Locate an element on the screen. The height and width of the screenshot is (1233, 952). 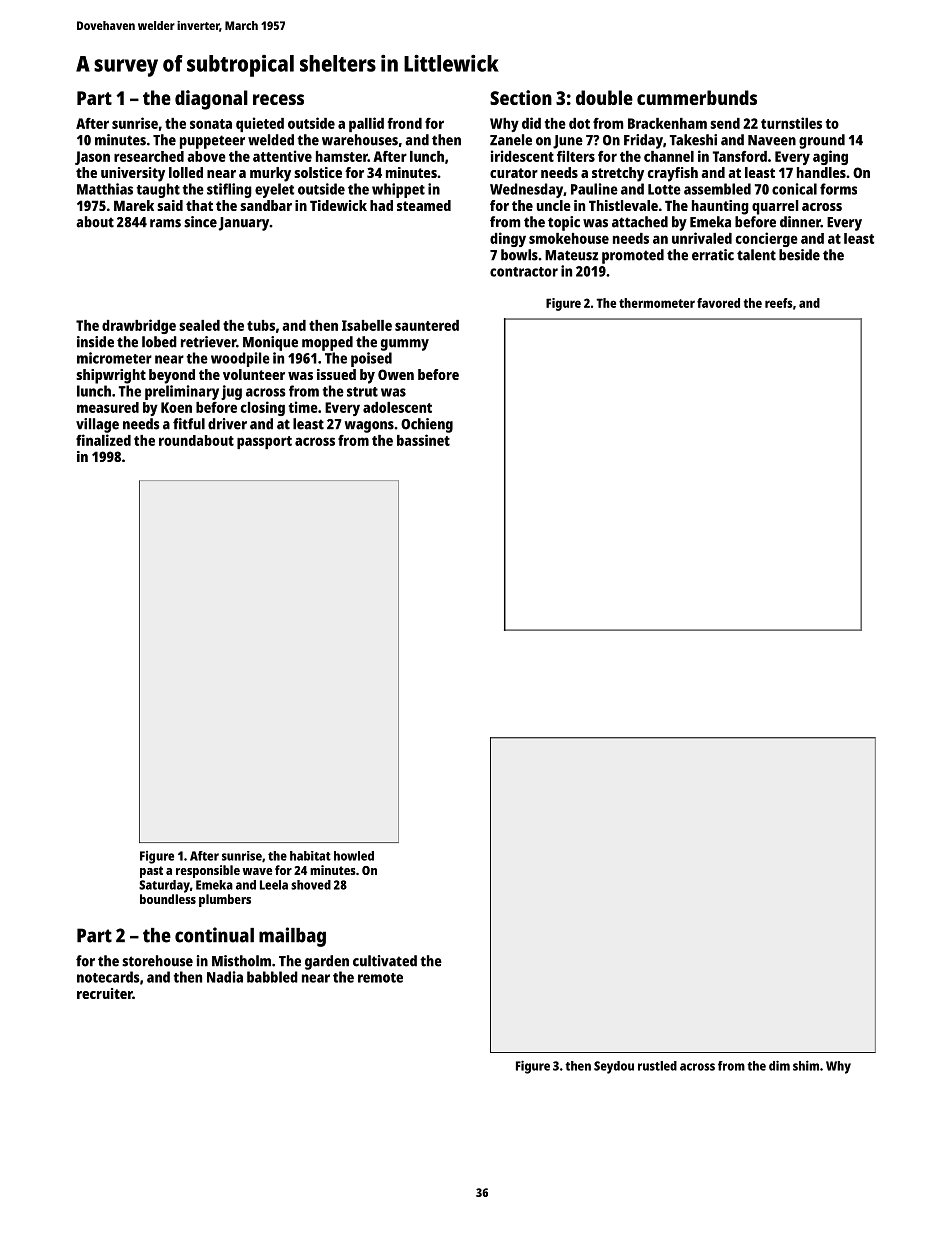
howled is located at coordinates (354, 856).
